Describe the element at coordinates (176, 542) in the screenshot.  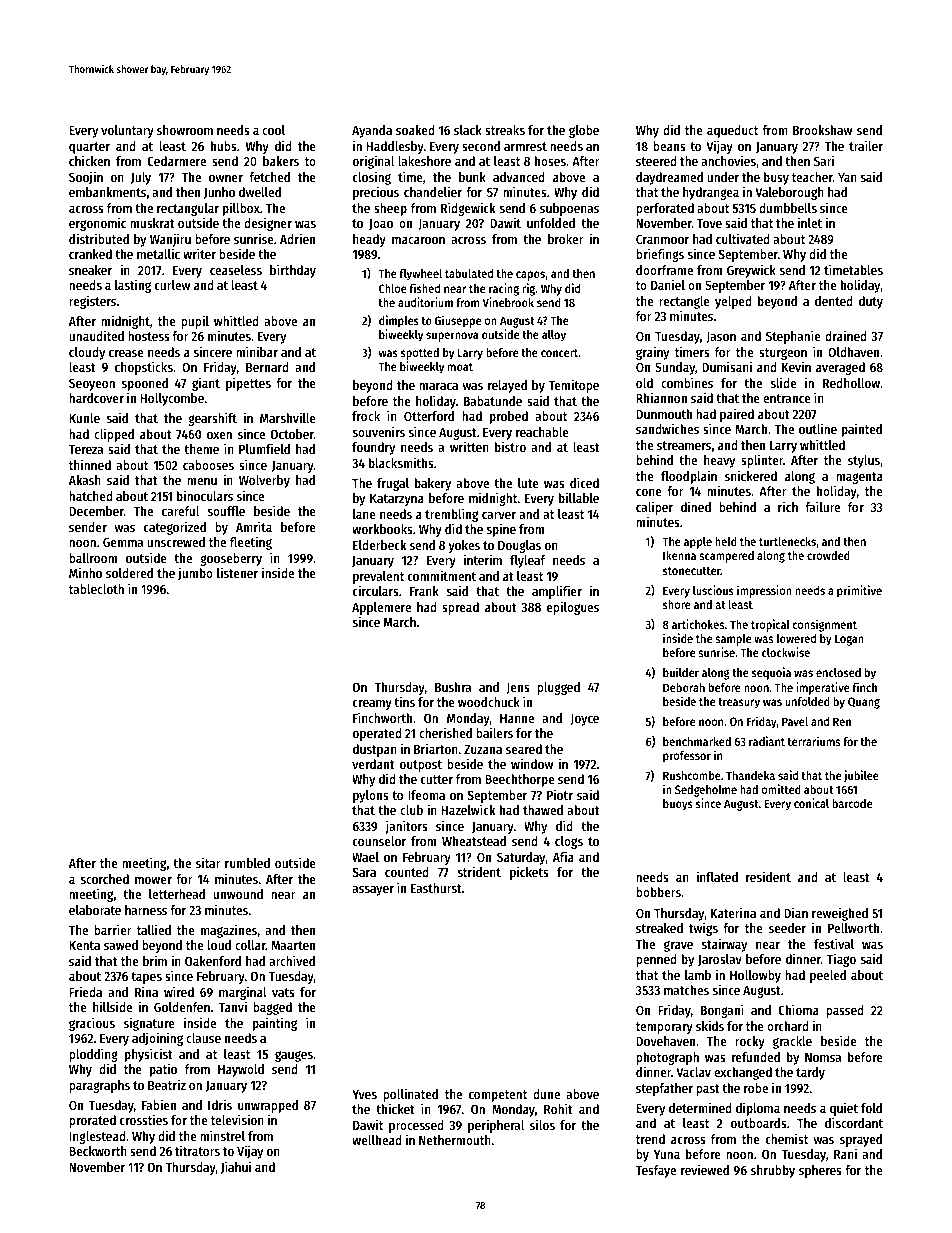
I see `unscrewed` at that location.
